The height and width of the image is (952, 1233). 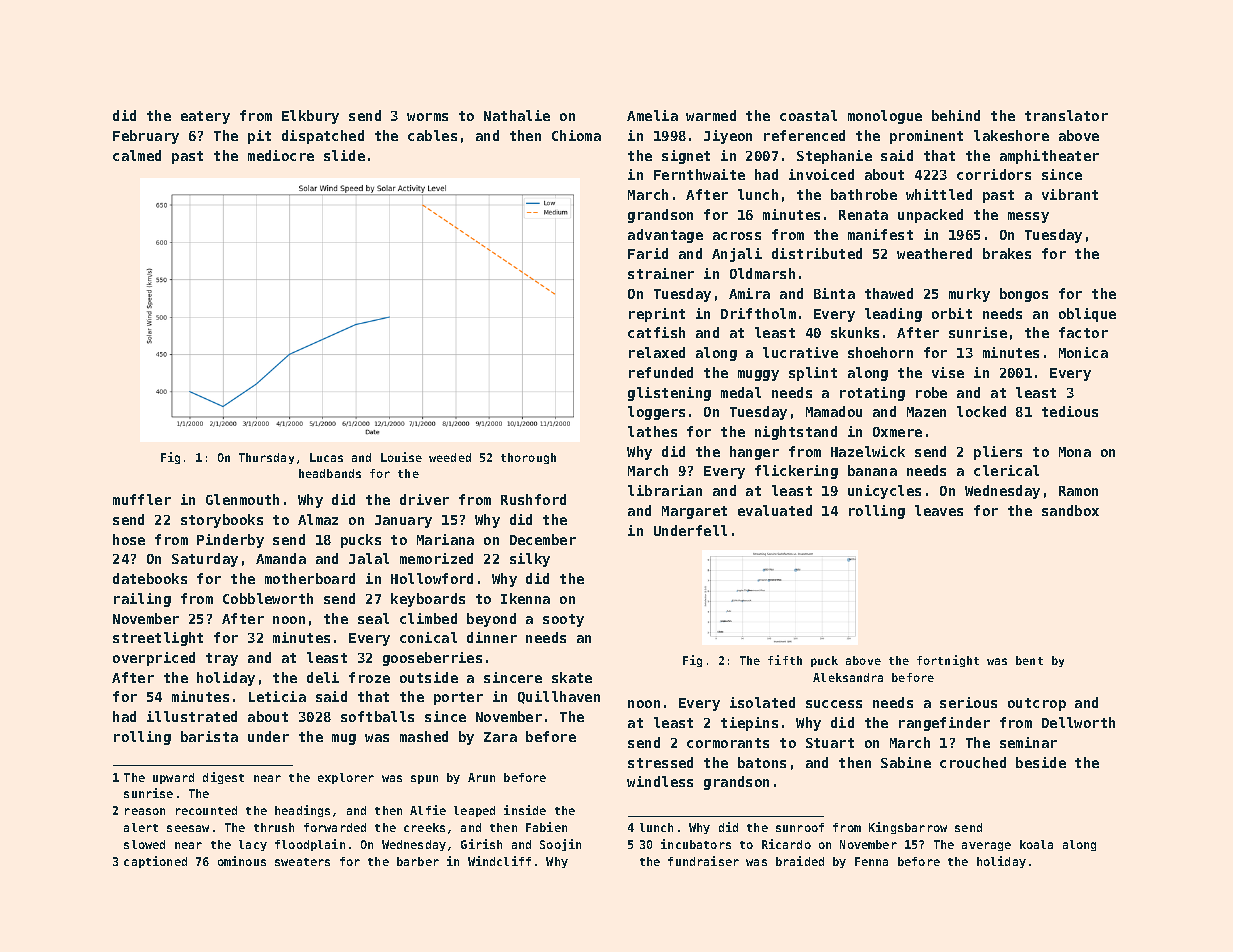 I want to click on Margaret, so click(x=694, y=512).
